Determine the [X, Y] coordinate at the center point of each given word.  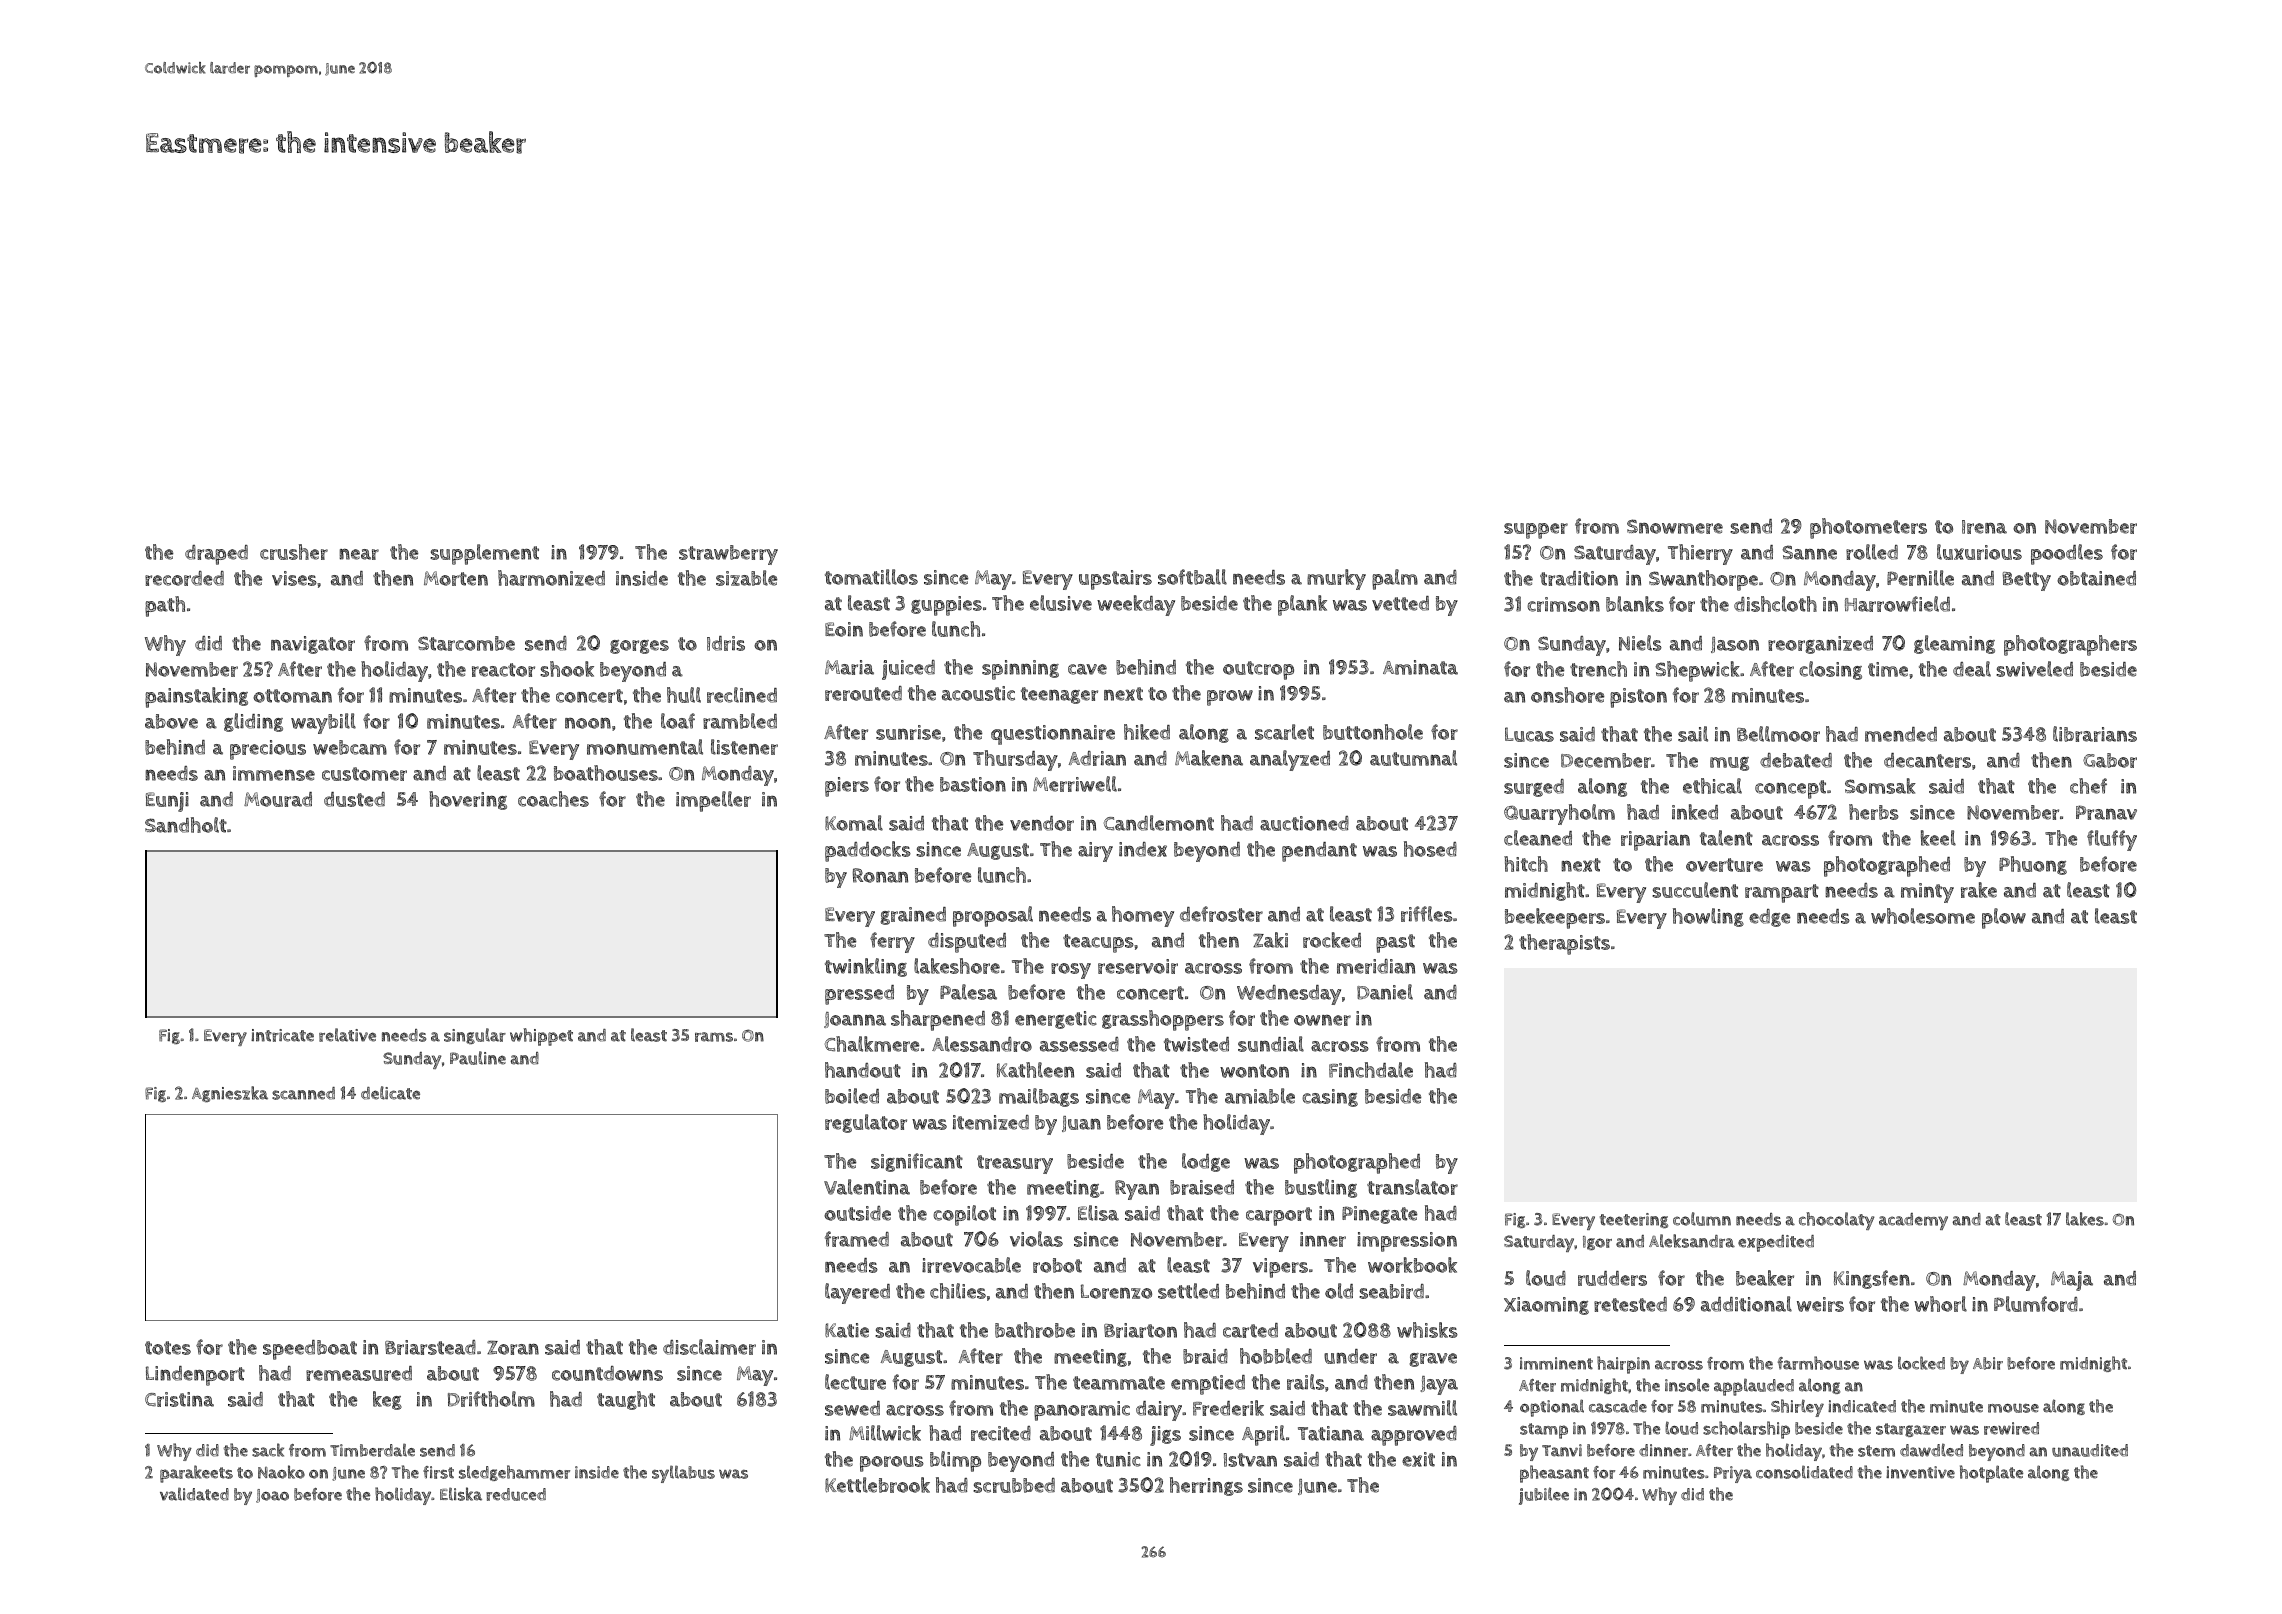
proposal [993, 916]
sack [268, 1450]
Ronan [880, 875]
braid [1205, 1356]
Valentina [867, 1187]
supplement [484, 554]
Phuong [2033, 865]
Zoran [513, 1348]
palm [1395, 579]
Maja [2072, 1281]
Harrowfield [1897, 604]
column [1702, 1219]
